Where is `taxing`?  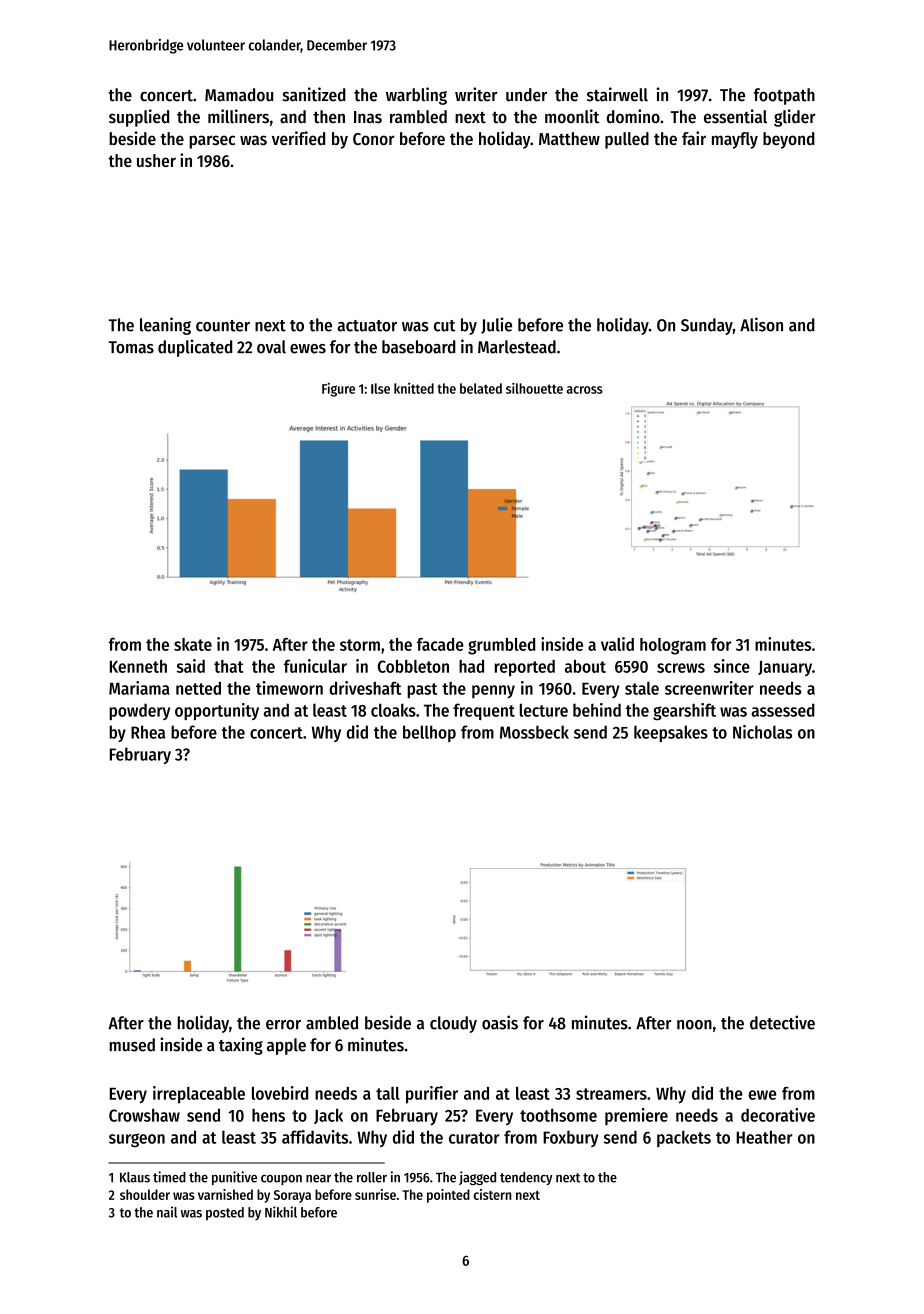 taxing is located at coordinates (241, 1046).
